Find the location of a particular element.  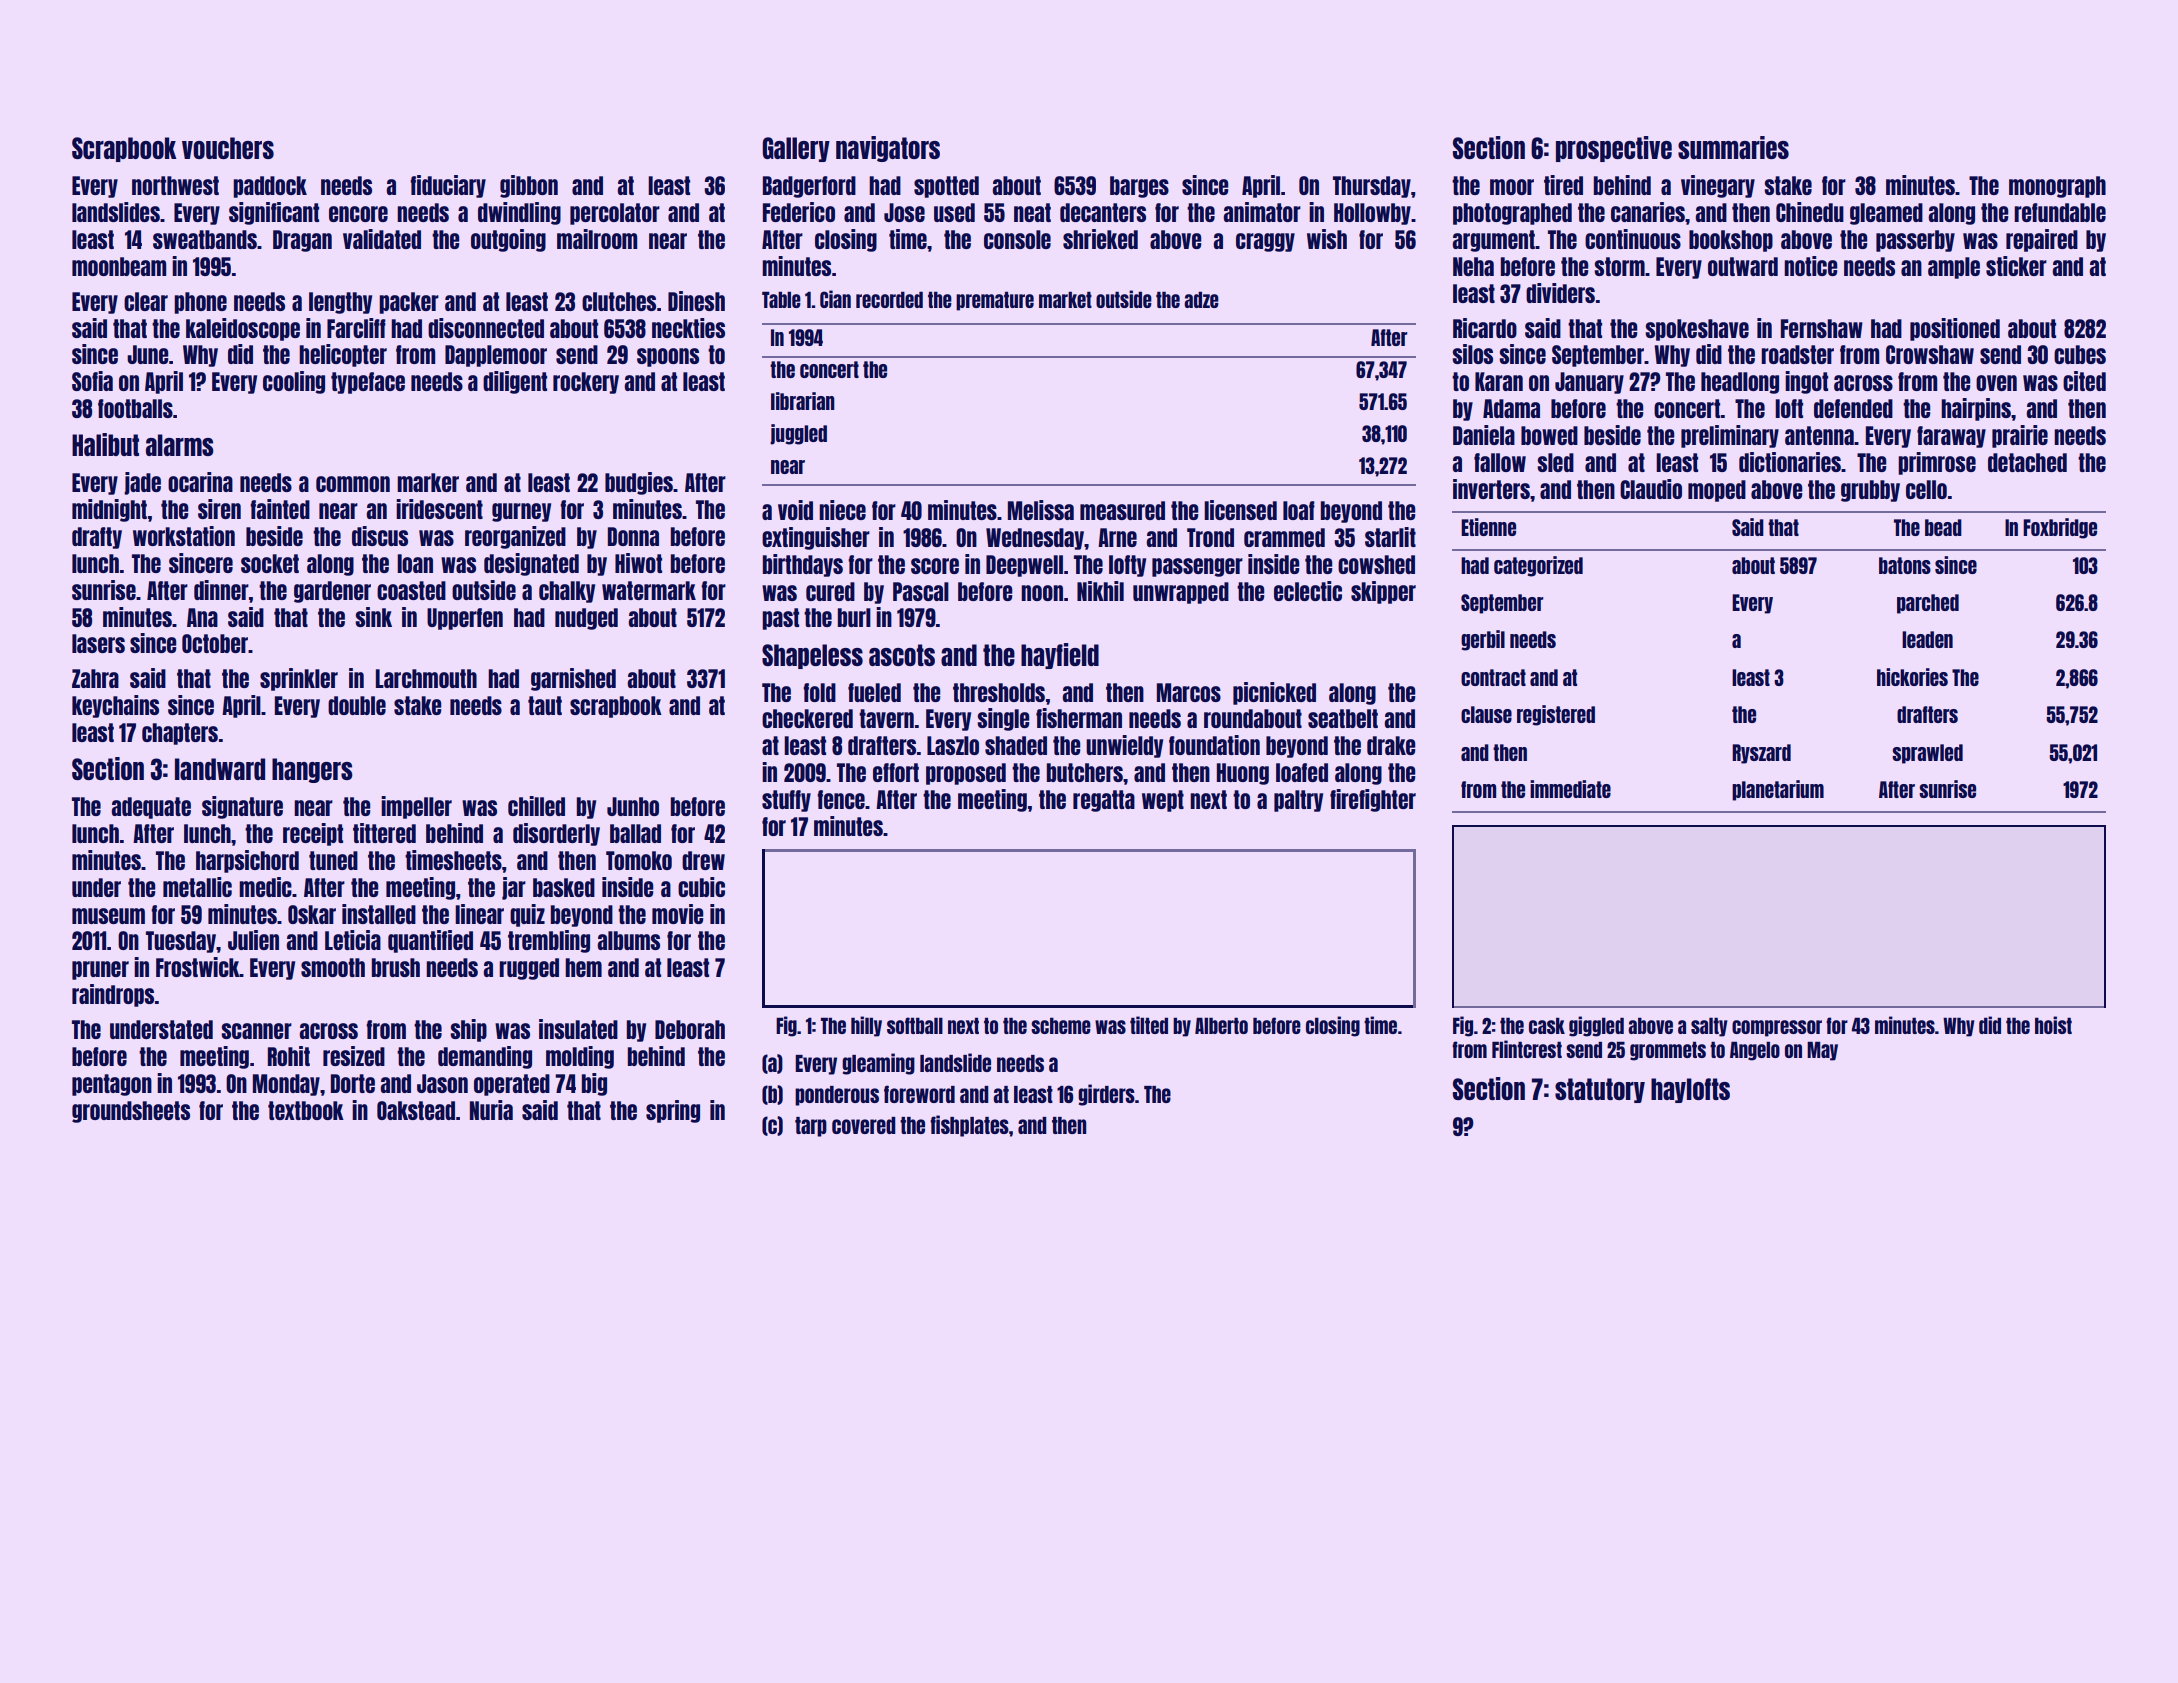

northwest is located at coordinates (175, 185).
